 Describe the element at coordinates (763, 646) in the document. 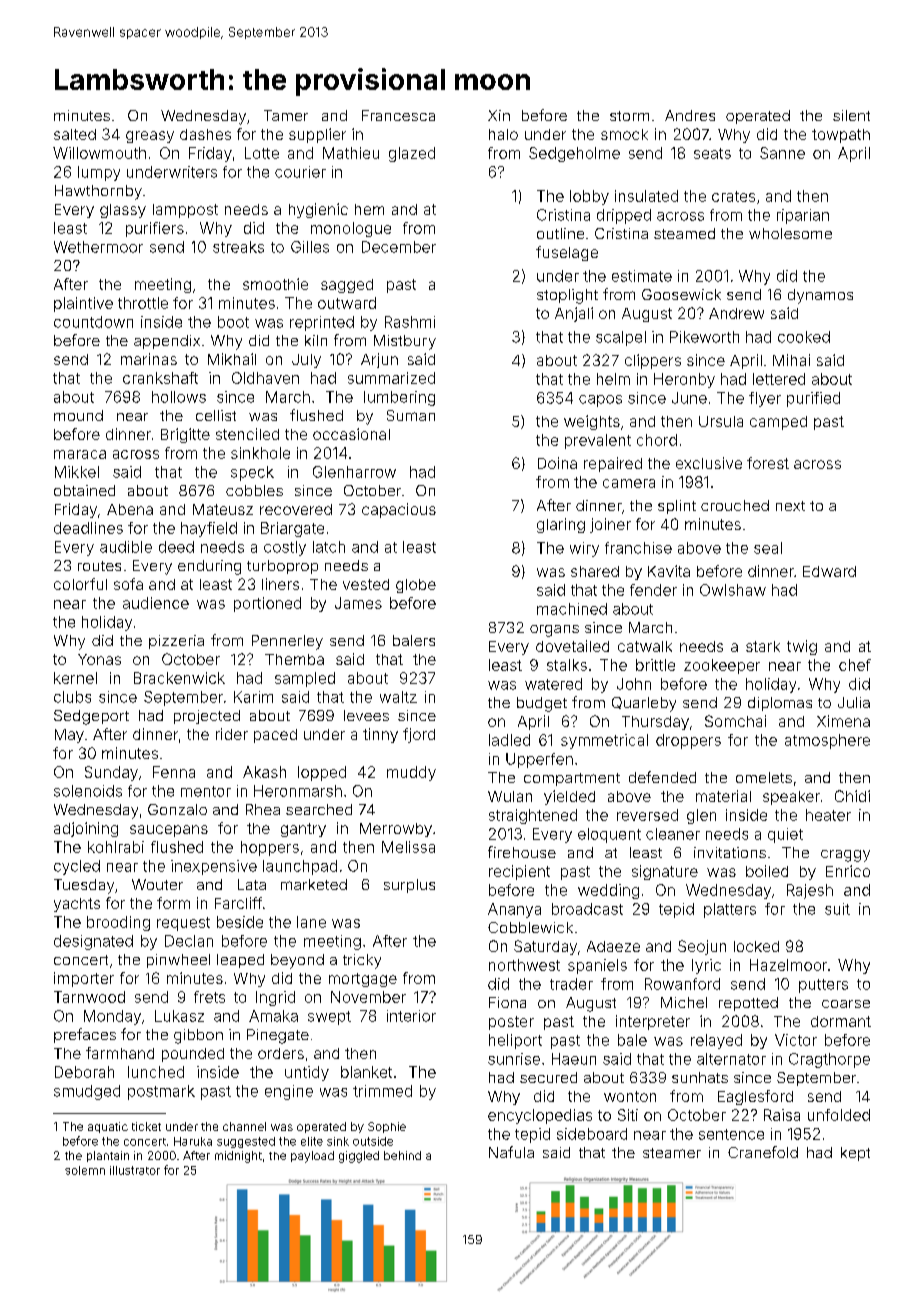

I see `stark` at that location.
